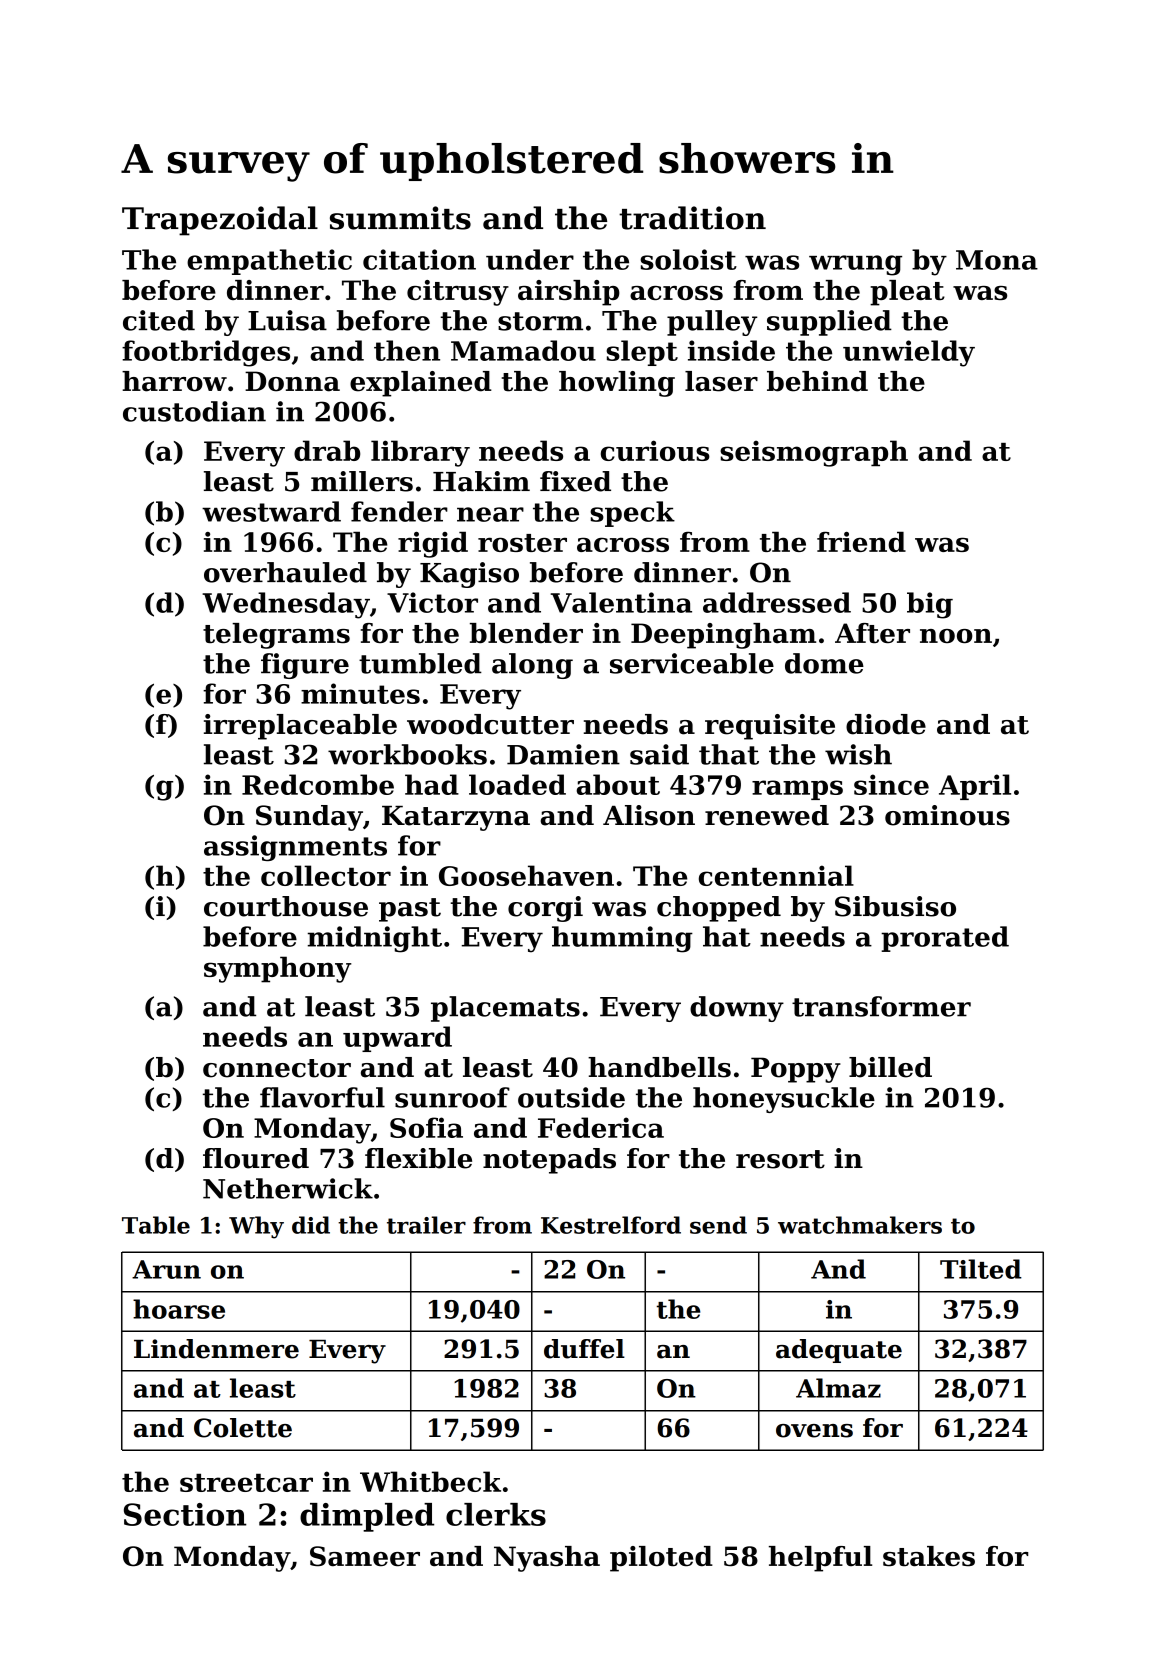 Image resolution: width=1165 pixels, height=1654 pixels. Describe the element at coordinates (216, 1349) in the screenshot. I see `Lindenmere` at that location.
